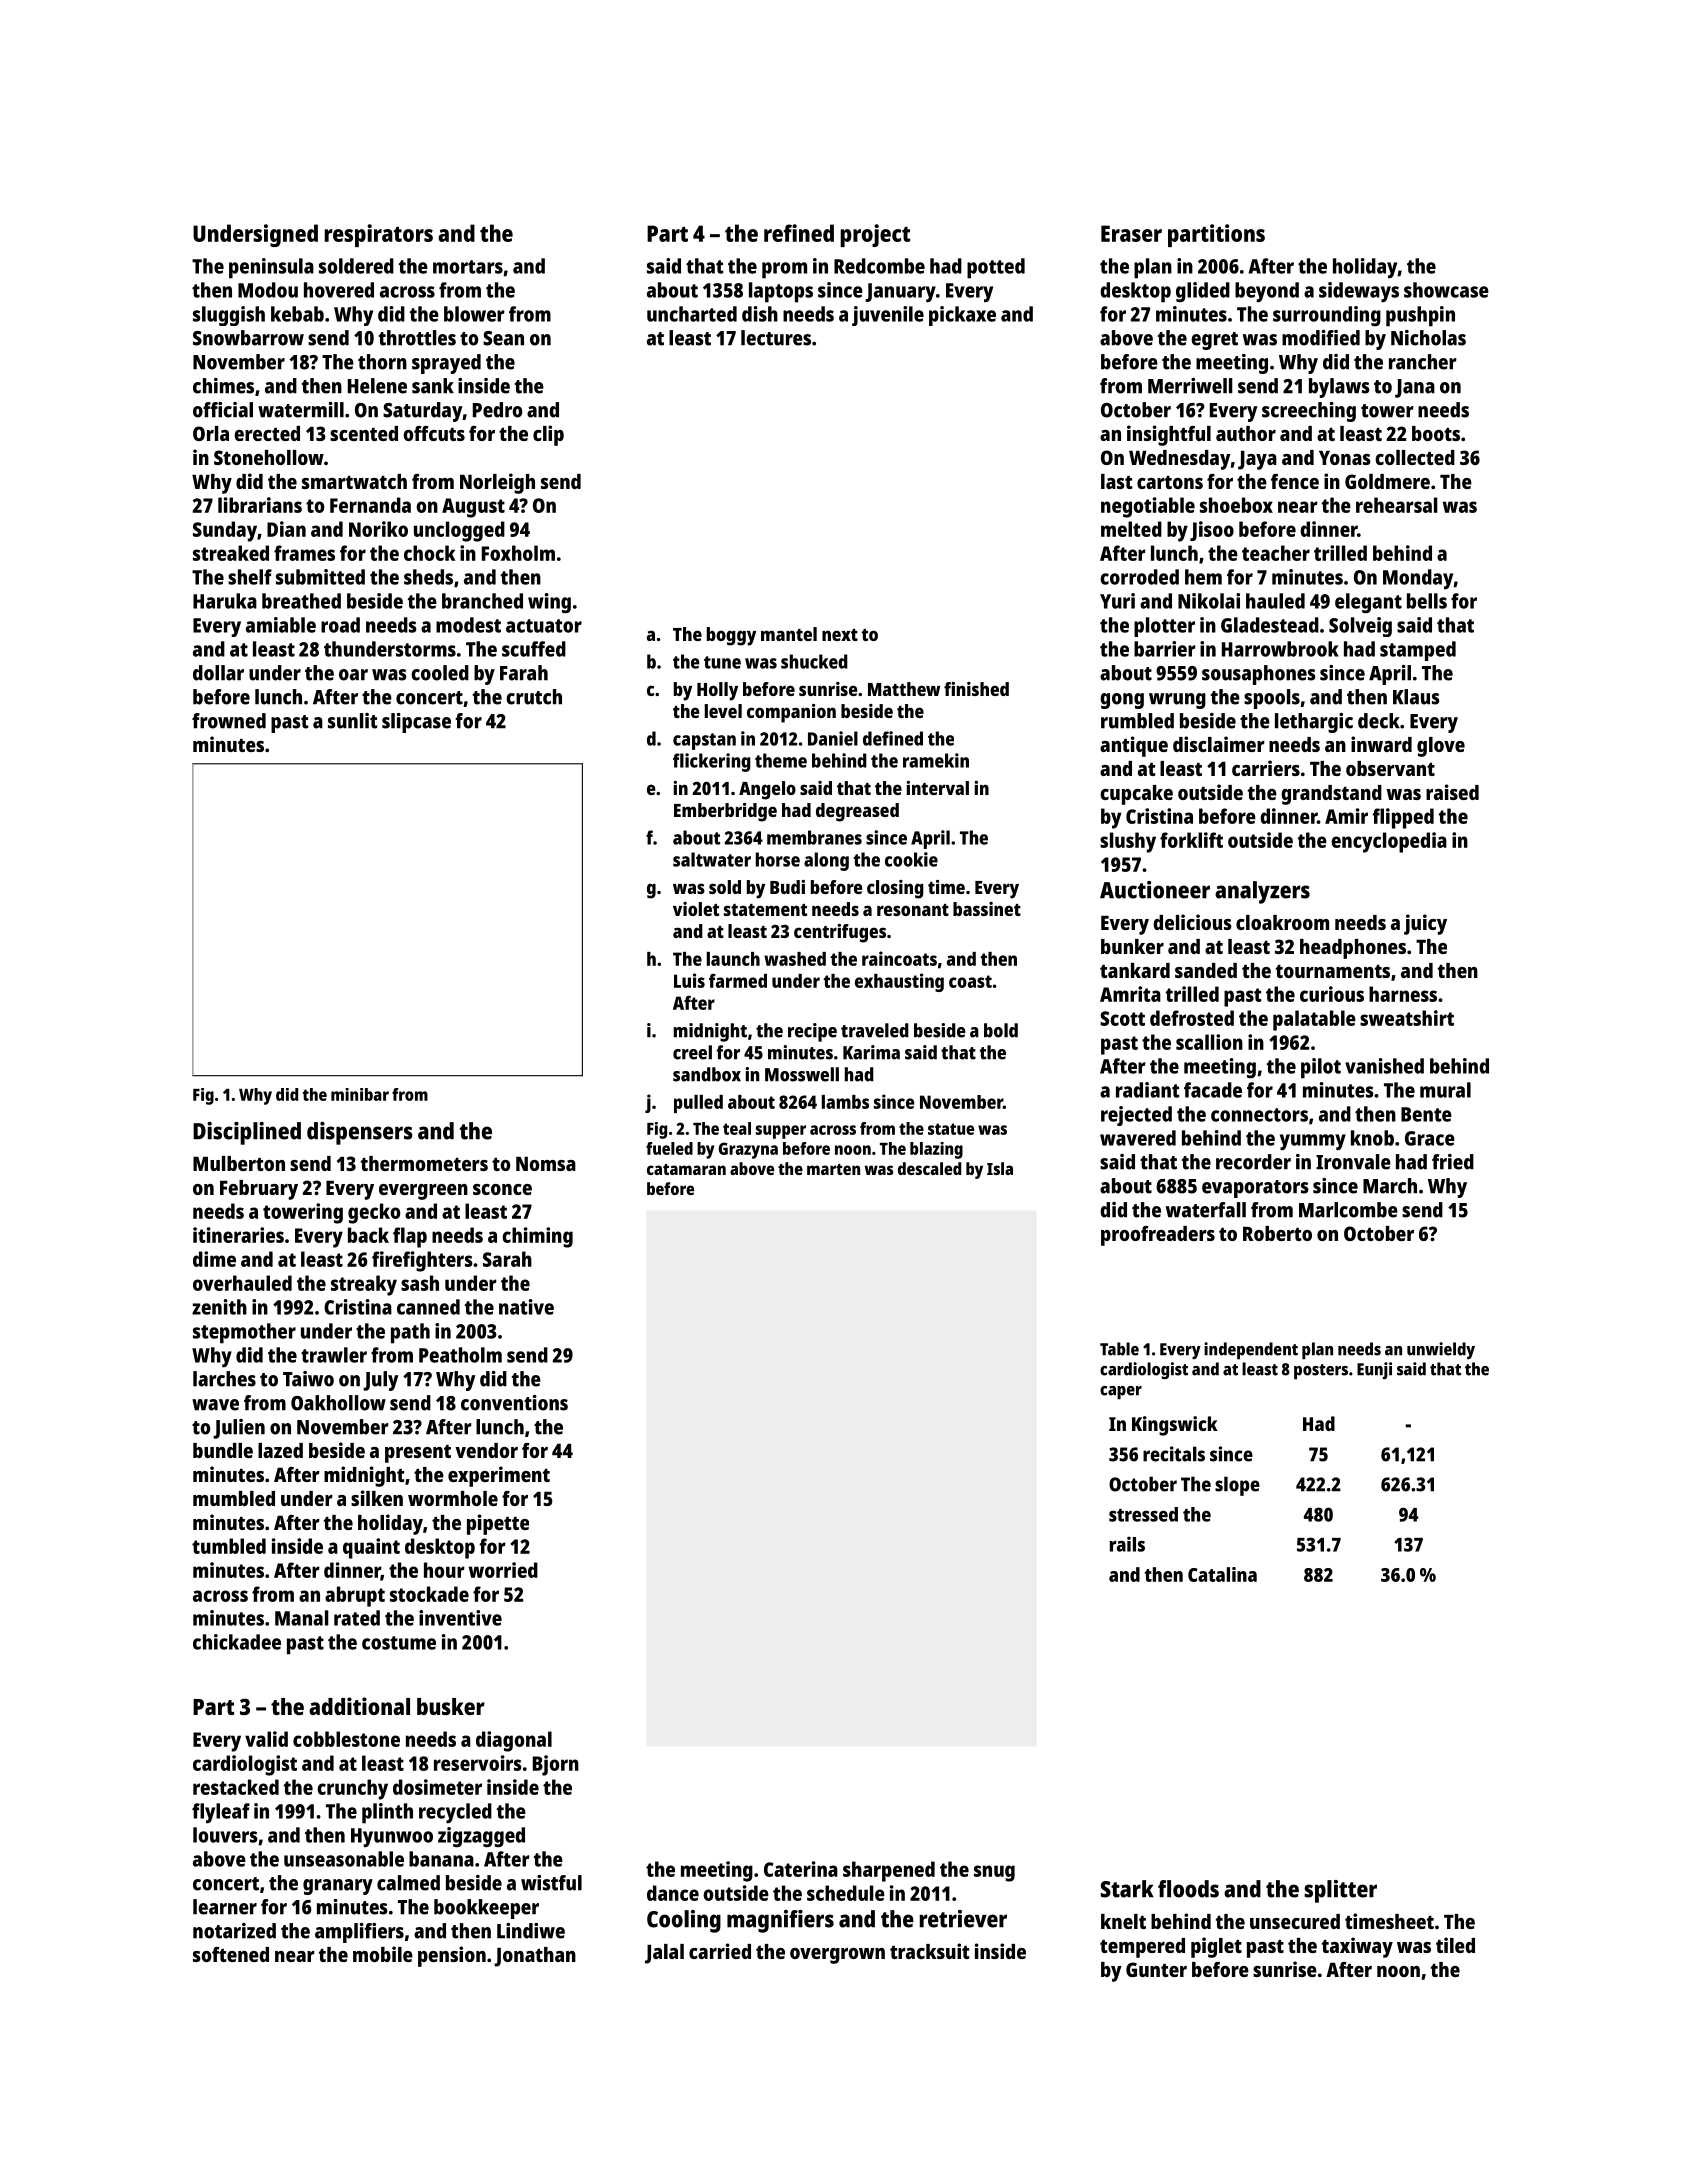 This screenshot has width=1683, height=2178. Describe the element at coordinates (1340, 1891) in the screenshot. I see `splitter` at that location.
